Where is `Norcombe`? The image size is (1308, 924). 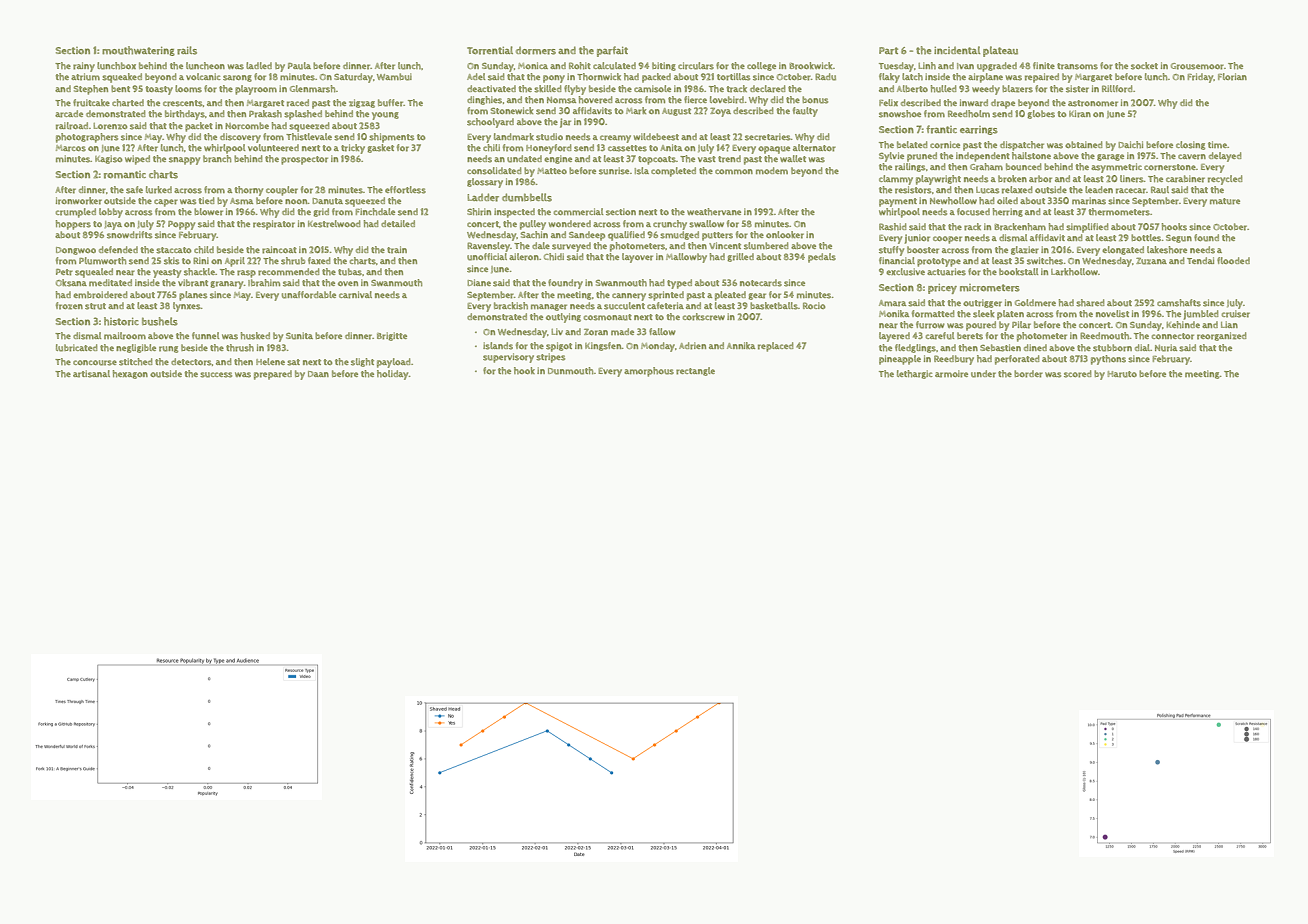
Norcombe is located at coordinates (247, 126).
